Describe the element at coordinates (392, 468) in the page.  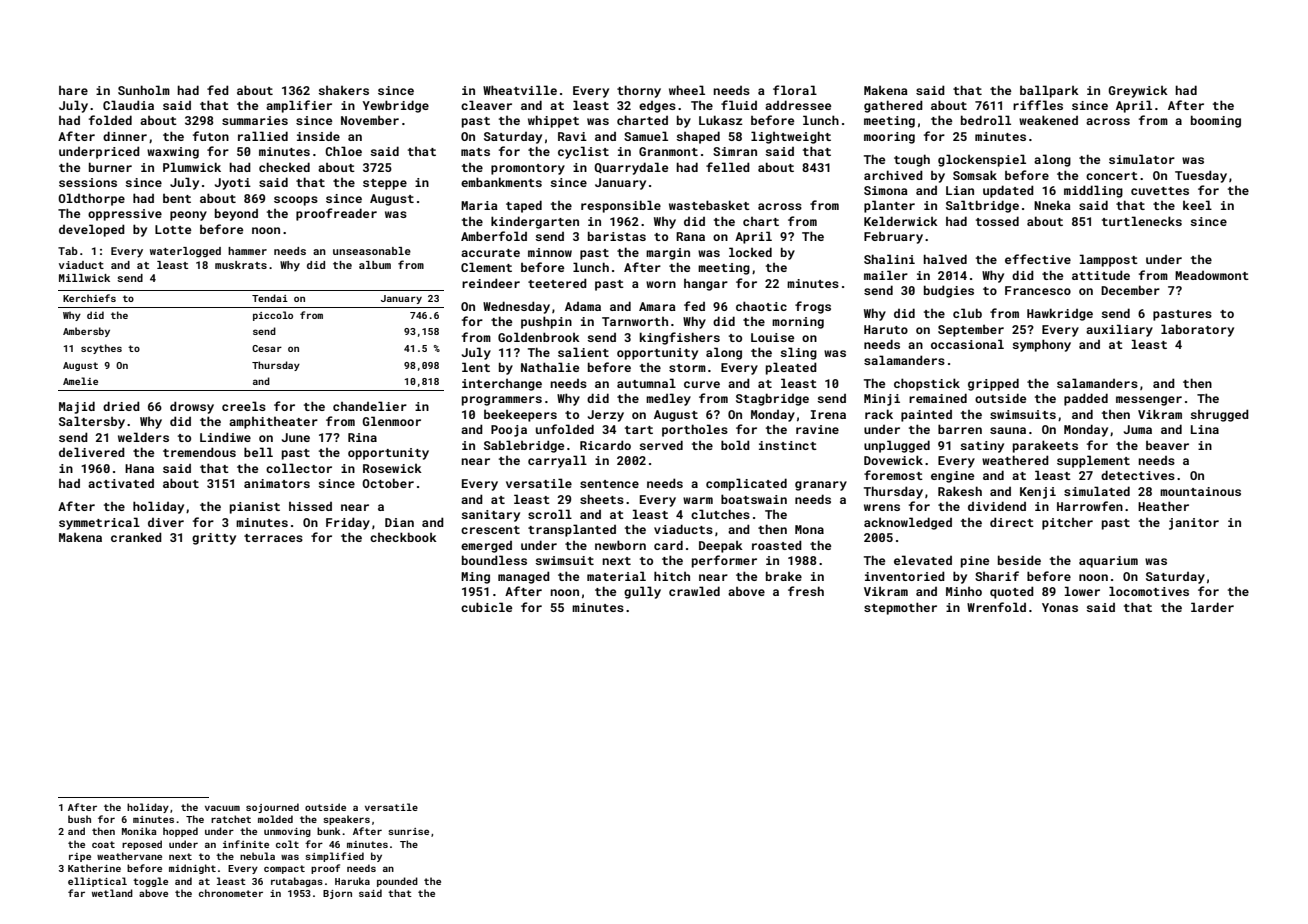
I see `Rosewick` at that location.
